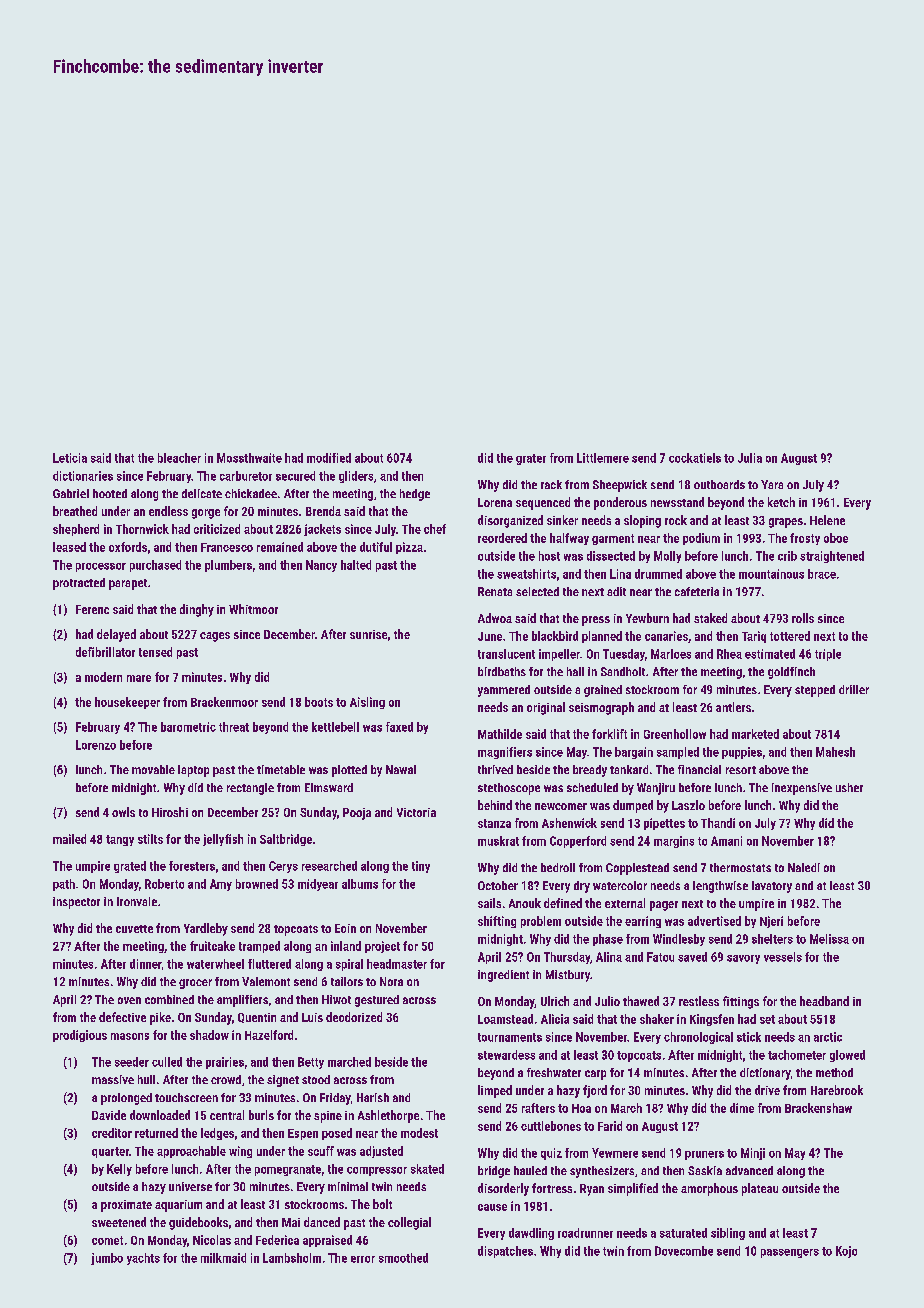 This page has width=924, height=1308. Describe the element at coordinates (695, 458) in the page. I see `cockatiels` at that location.
